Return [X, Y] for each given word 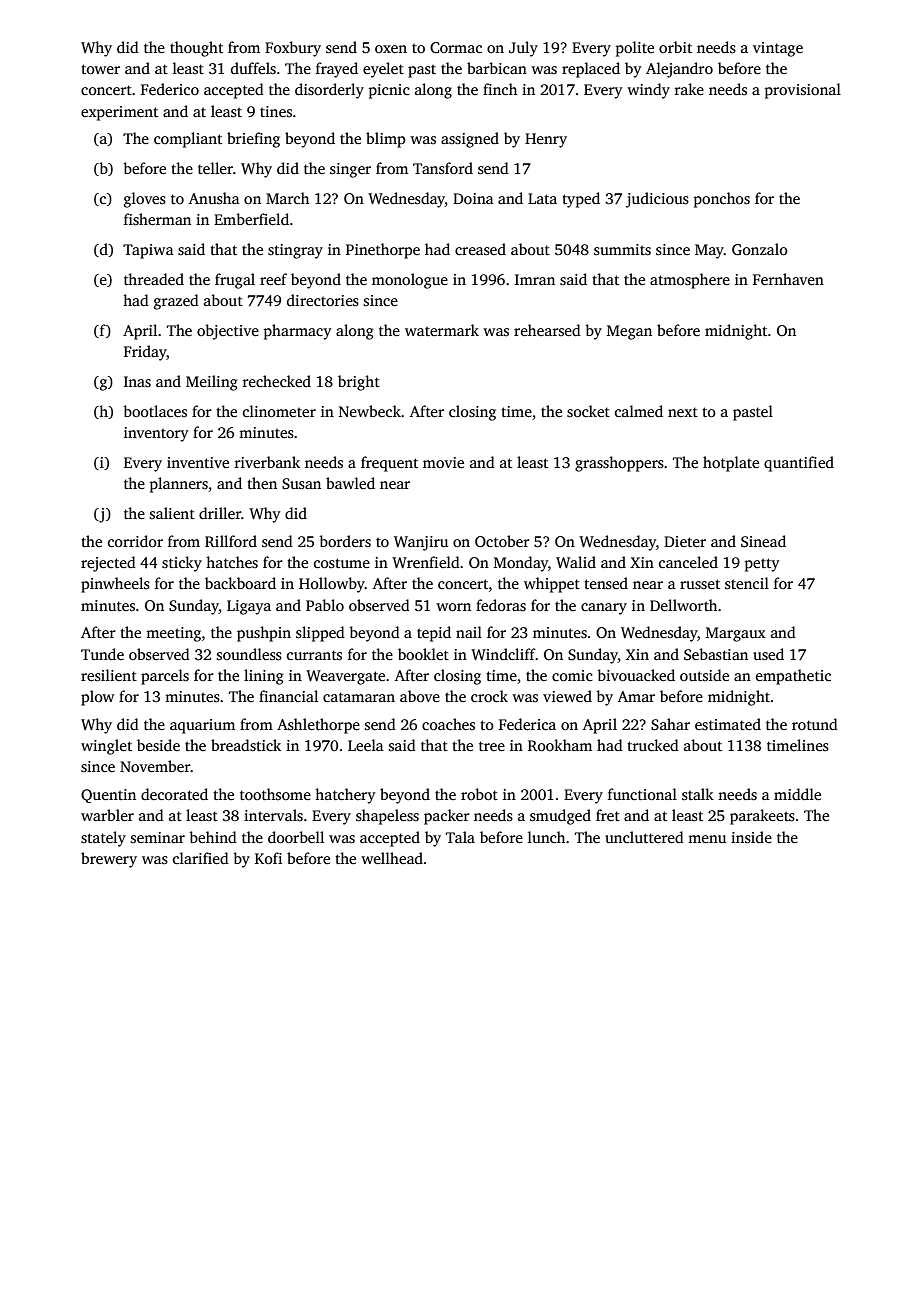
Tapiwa [148, 251]
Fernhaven [788, 279]
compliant [188, 140]
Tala [460, 837]
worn [453, 607]
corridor [135, 541]
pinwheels [115, 585]
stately [103, 839]
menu [707, 839]
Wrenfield [426, 562]
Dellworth [683, 605]
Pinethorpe [383, 251]
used [768, 654]
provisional [803, 91]
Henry [546, 140]
